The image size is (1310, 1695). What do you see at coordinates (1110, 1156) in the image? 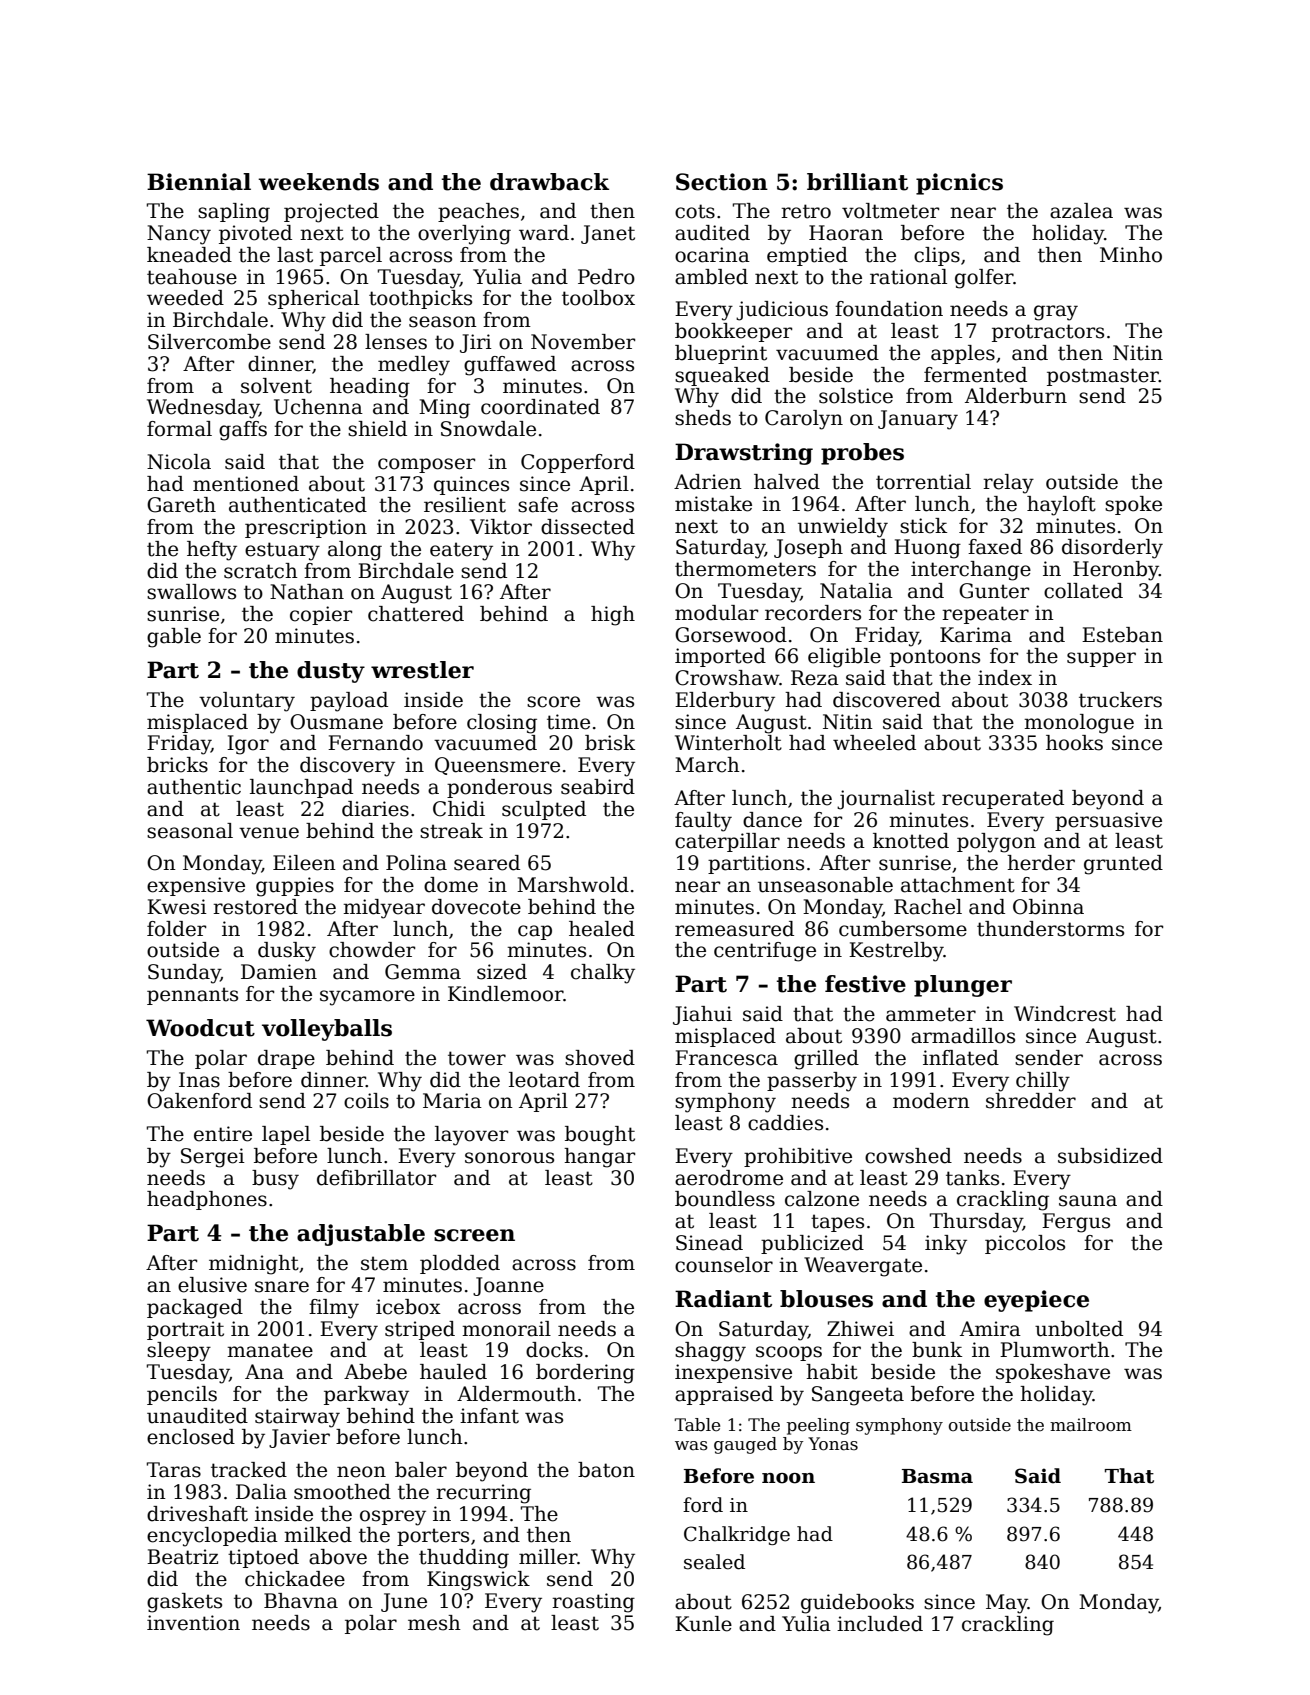
I see `subsidized` at bounding box center [1110, 1156].
